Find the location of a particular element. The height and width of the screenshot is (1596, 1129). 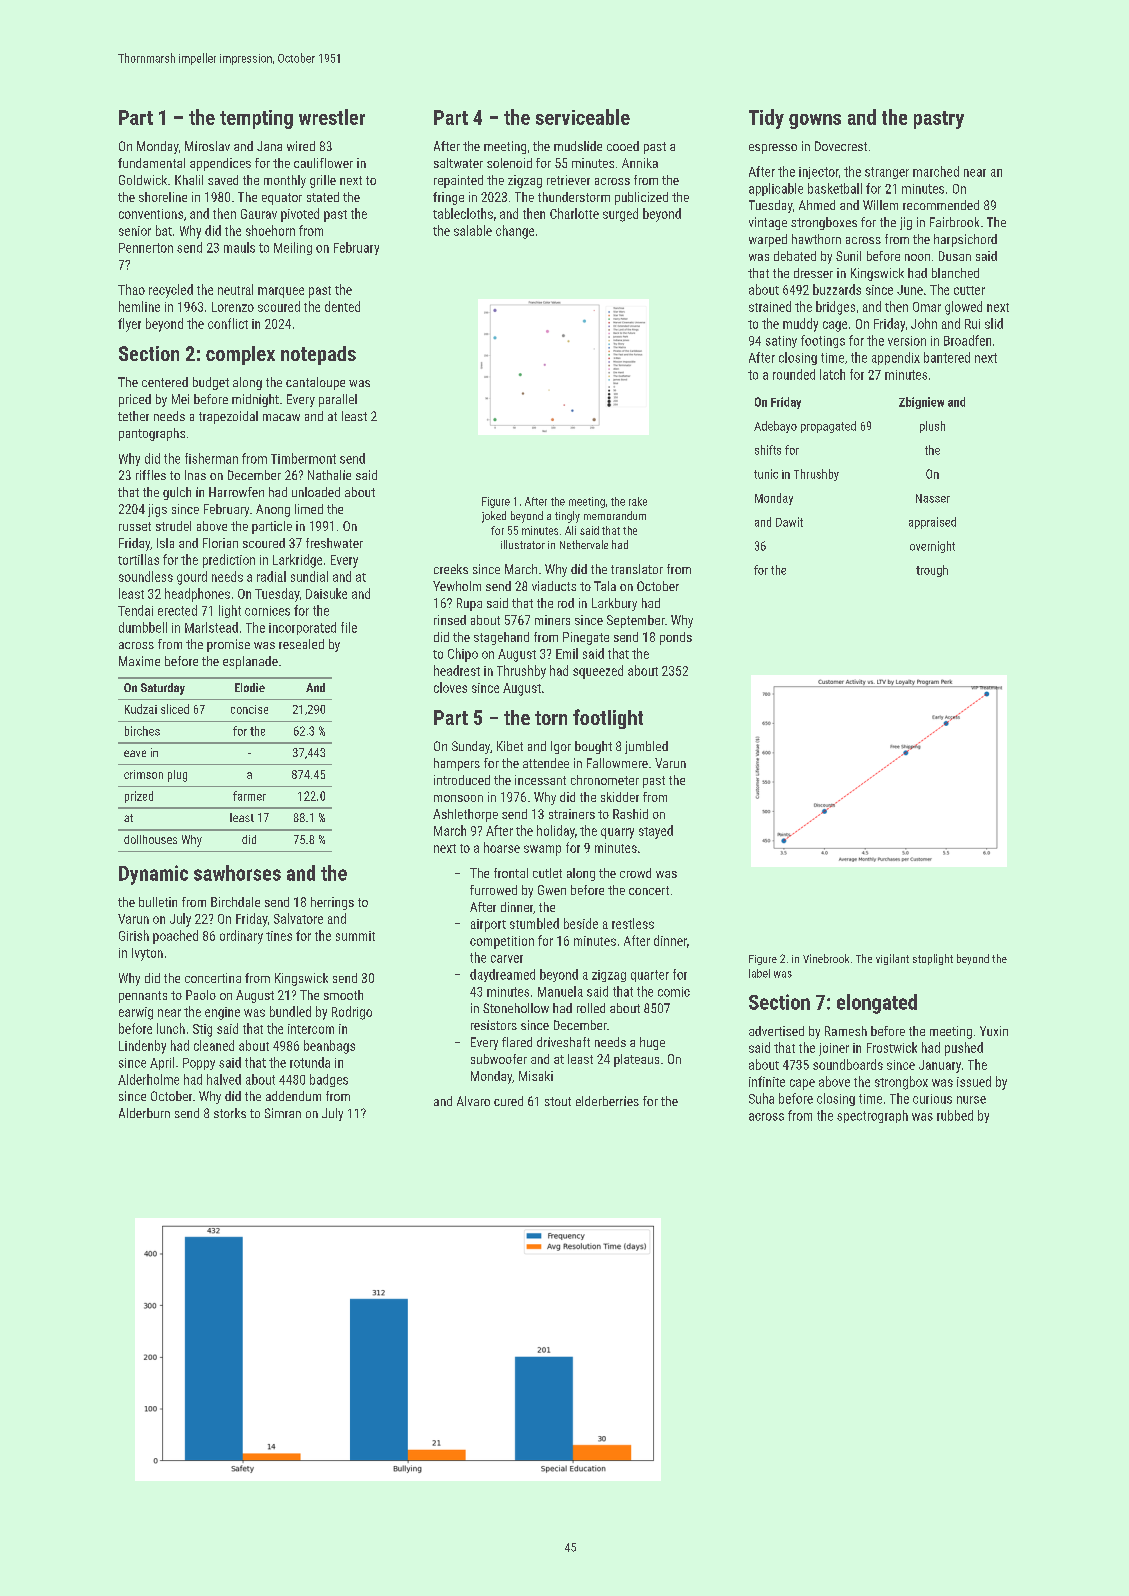

Alderburn is located at coordinates (144, 1113).
